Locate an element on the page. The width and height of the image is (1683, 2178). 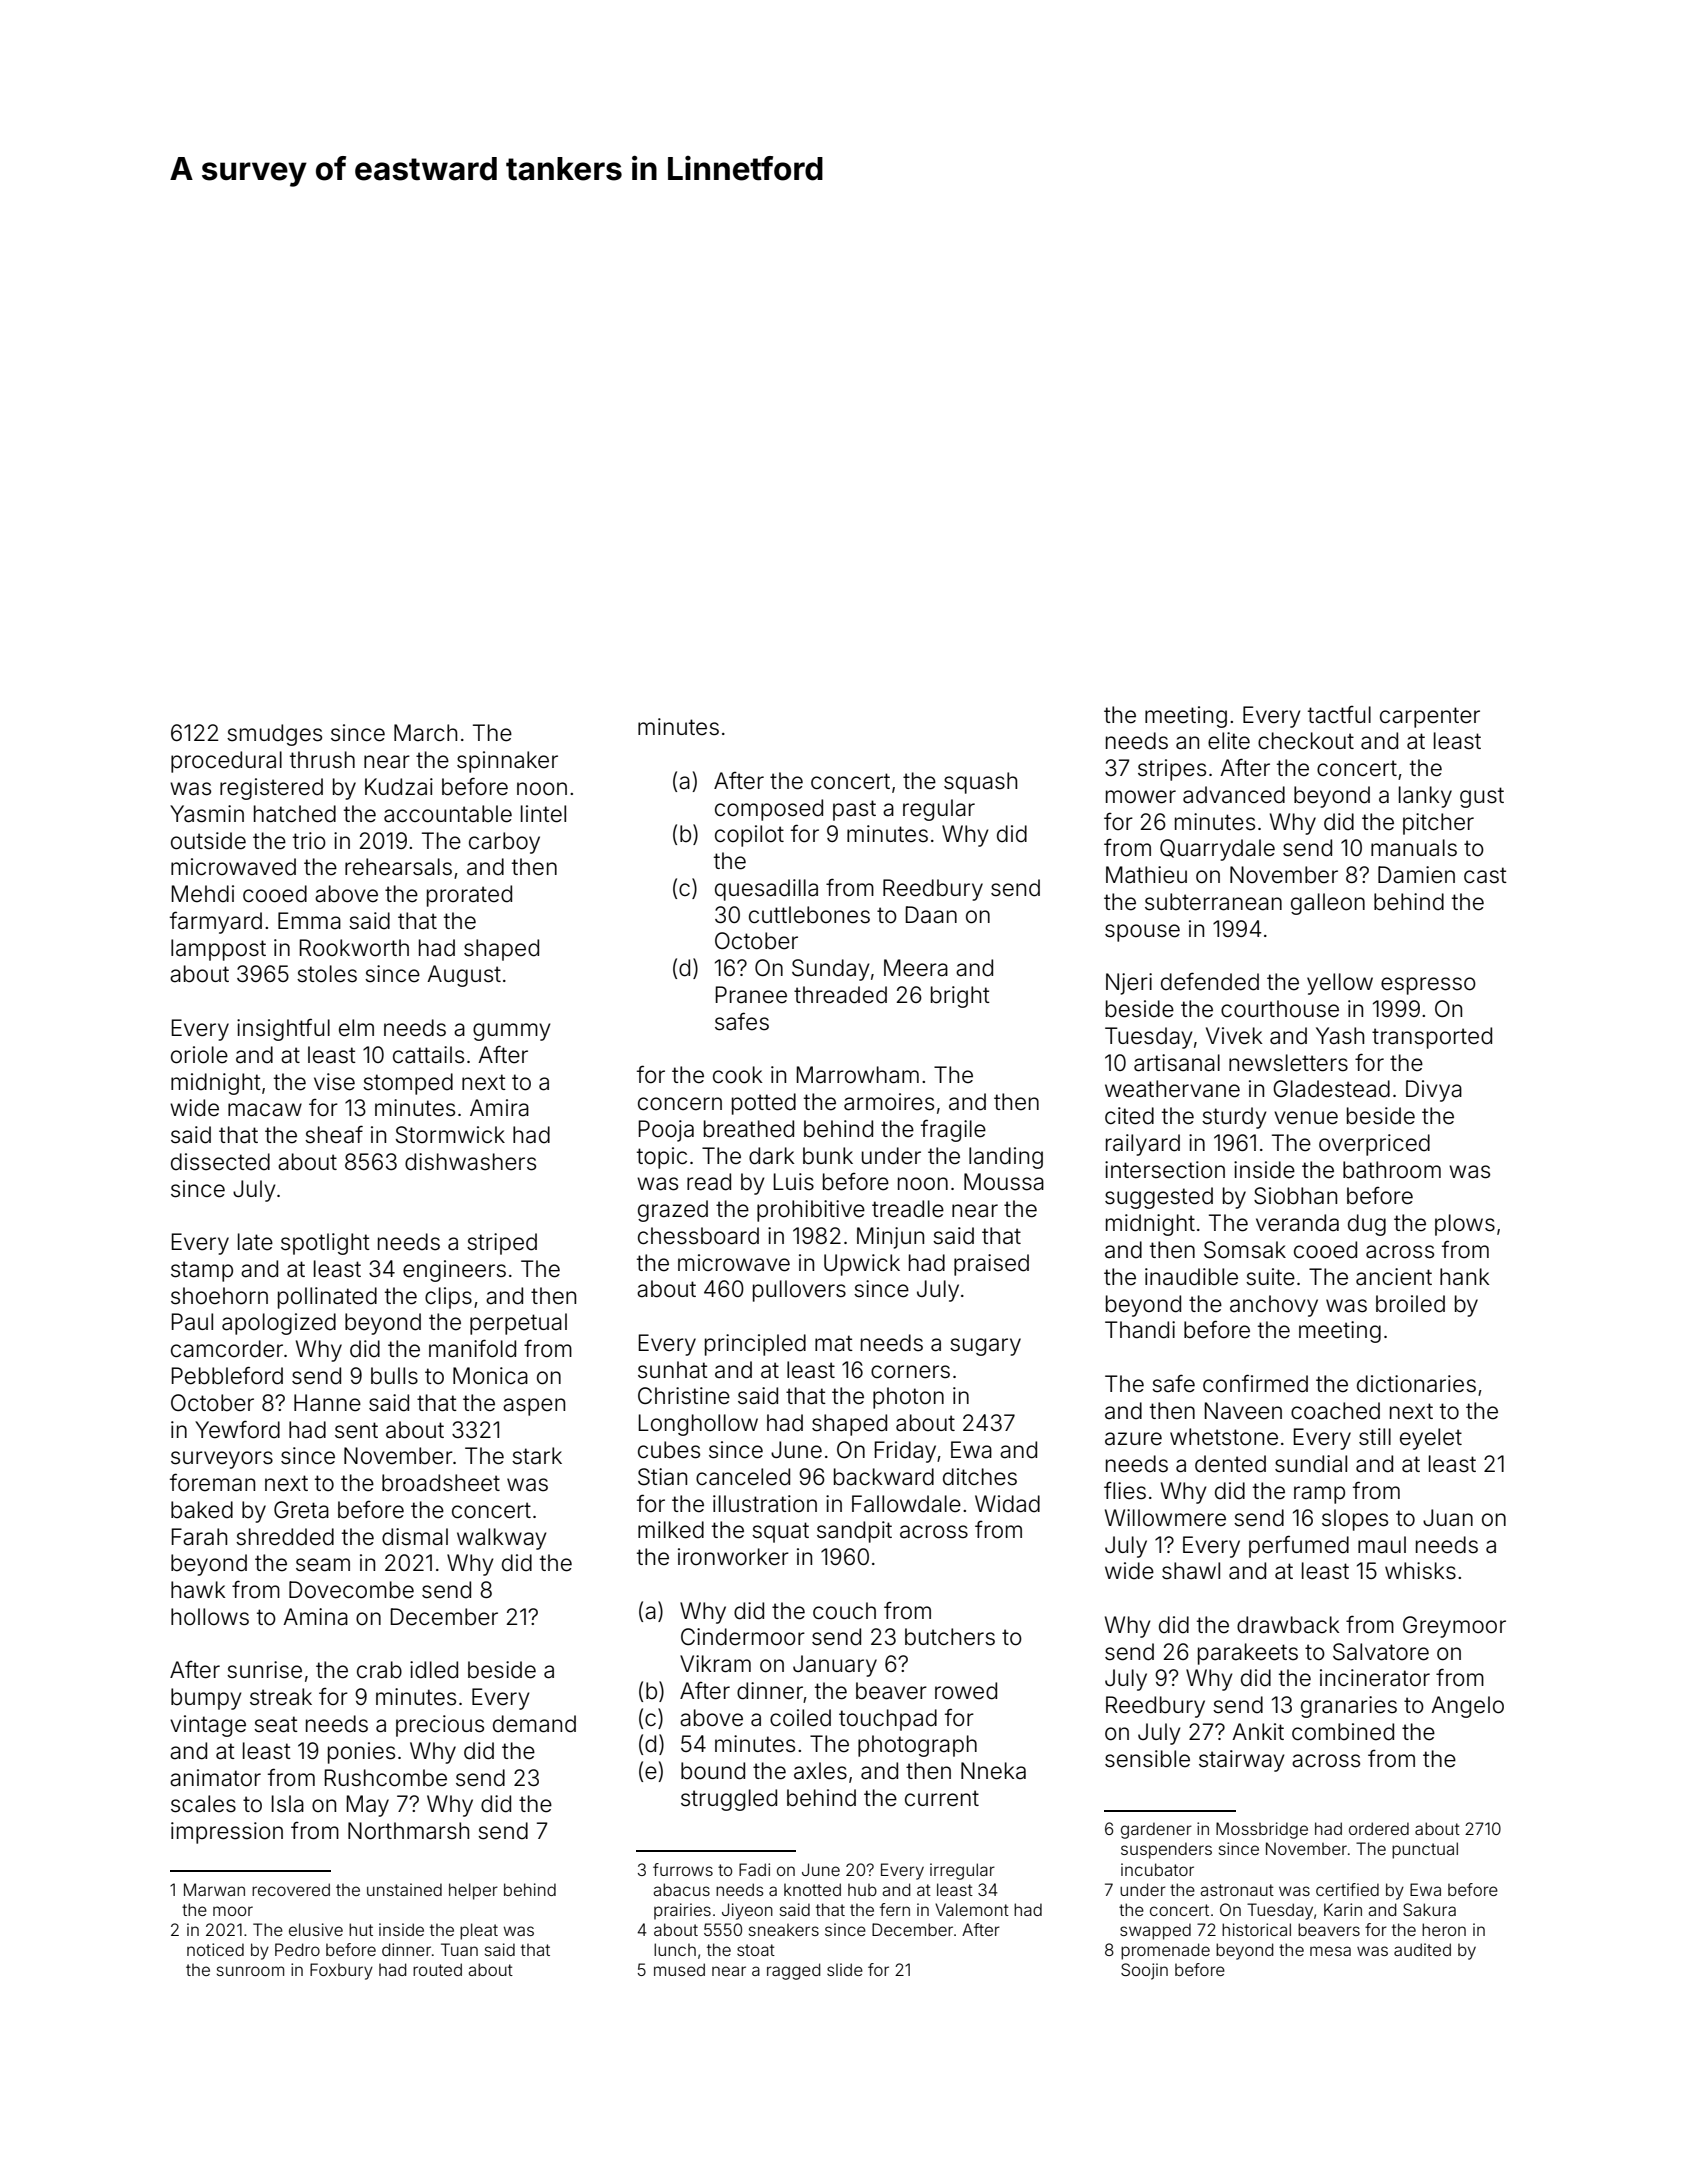
hank is located at coordinates (1465, 1277).
